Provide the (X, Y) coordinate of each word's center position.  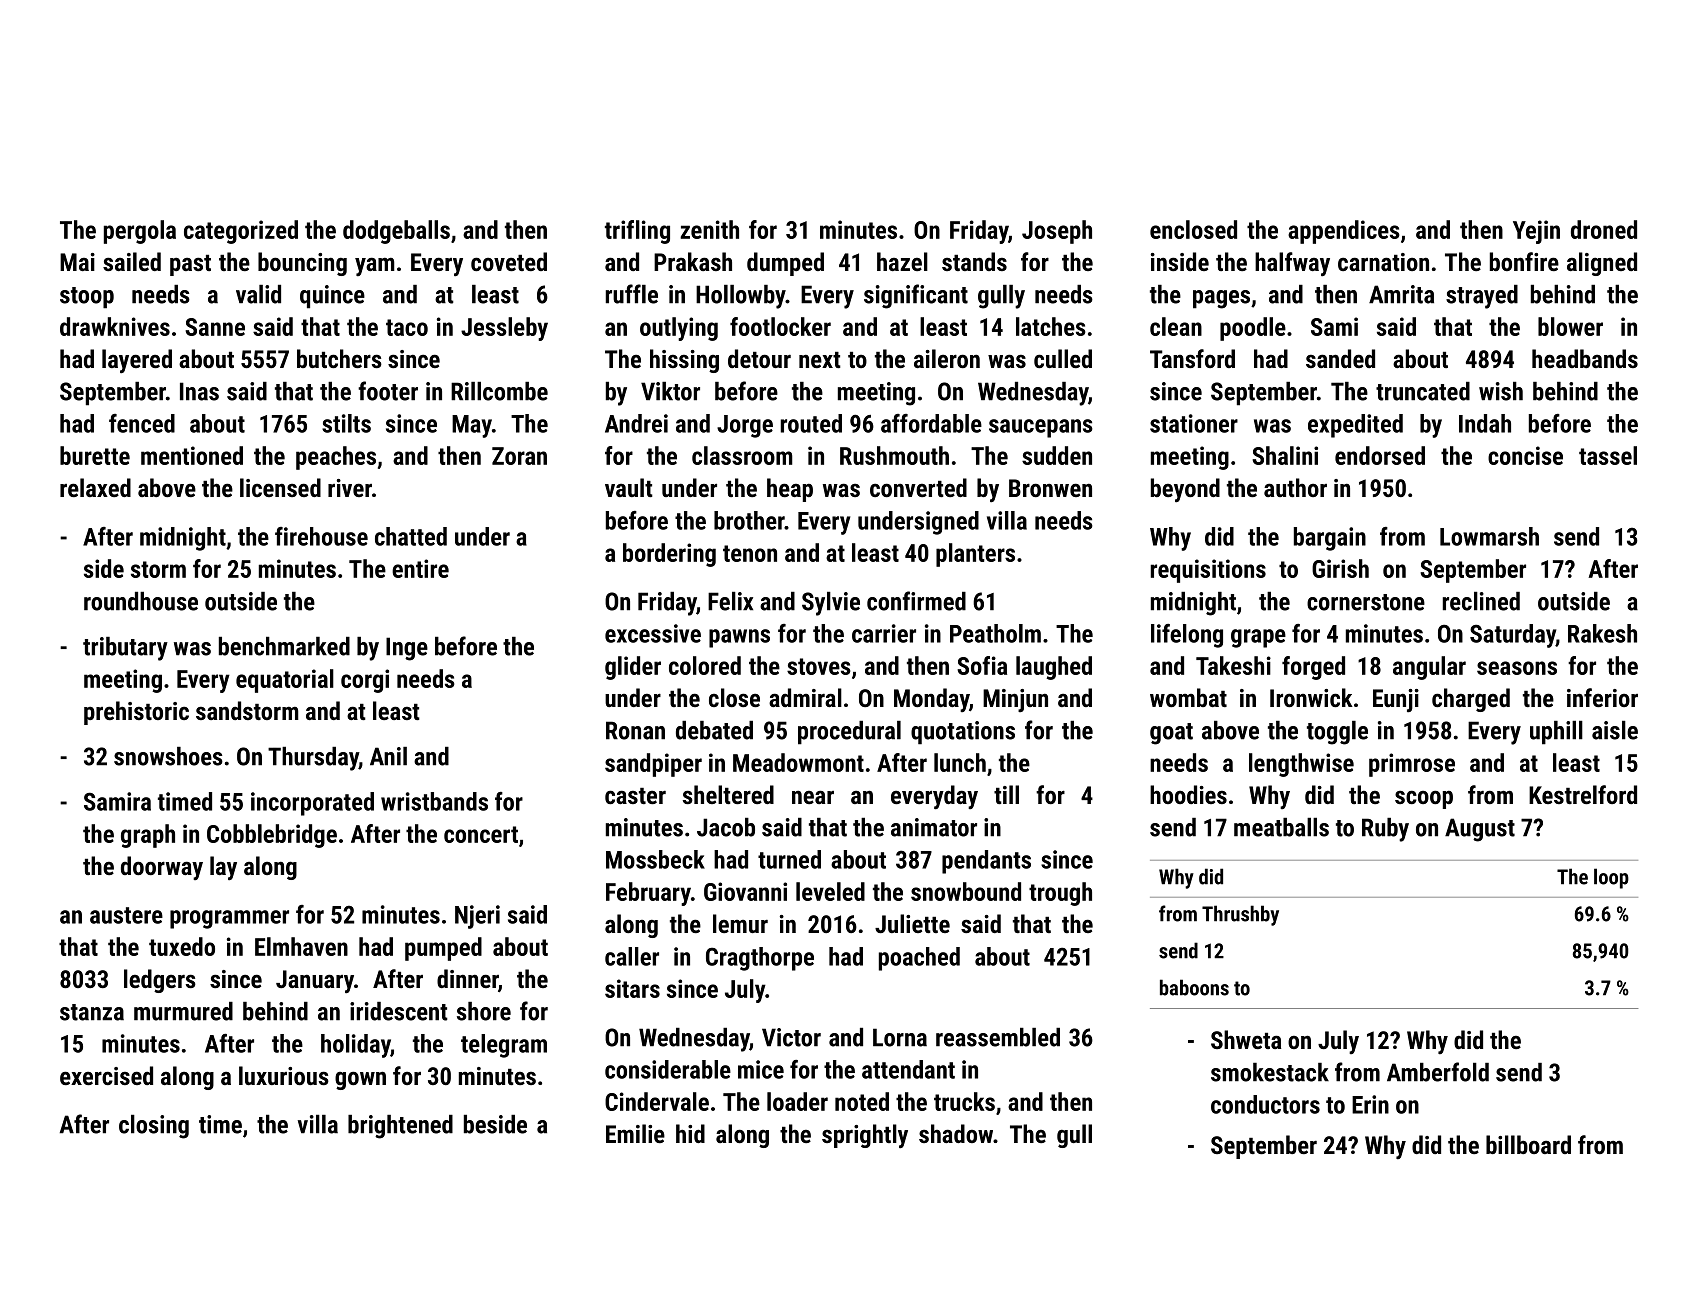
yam (375, 266)
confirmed (916, 601)
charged (1471, 700)
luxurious (284, 1075)
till (1006, 794)
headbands (1585, 358)
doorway (162, 868)
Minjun (1015, 700)
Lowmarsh (1489, 536)
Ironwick (1311, 697)
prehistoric (136, 713)
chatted (411, 536)
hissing (684, 361)
